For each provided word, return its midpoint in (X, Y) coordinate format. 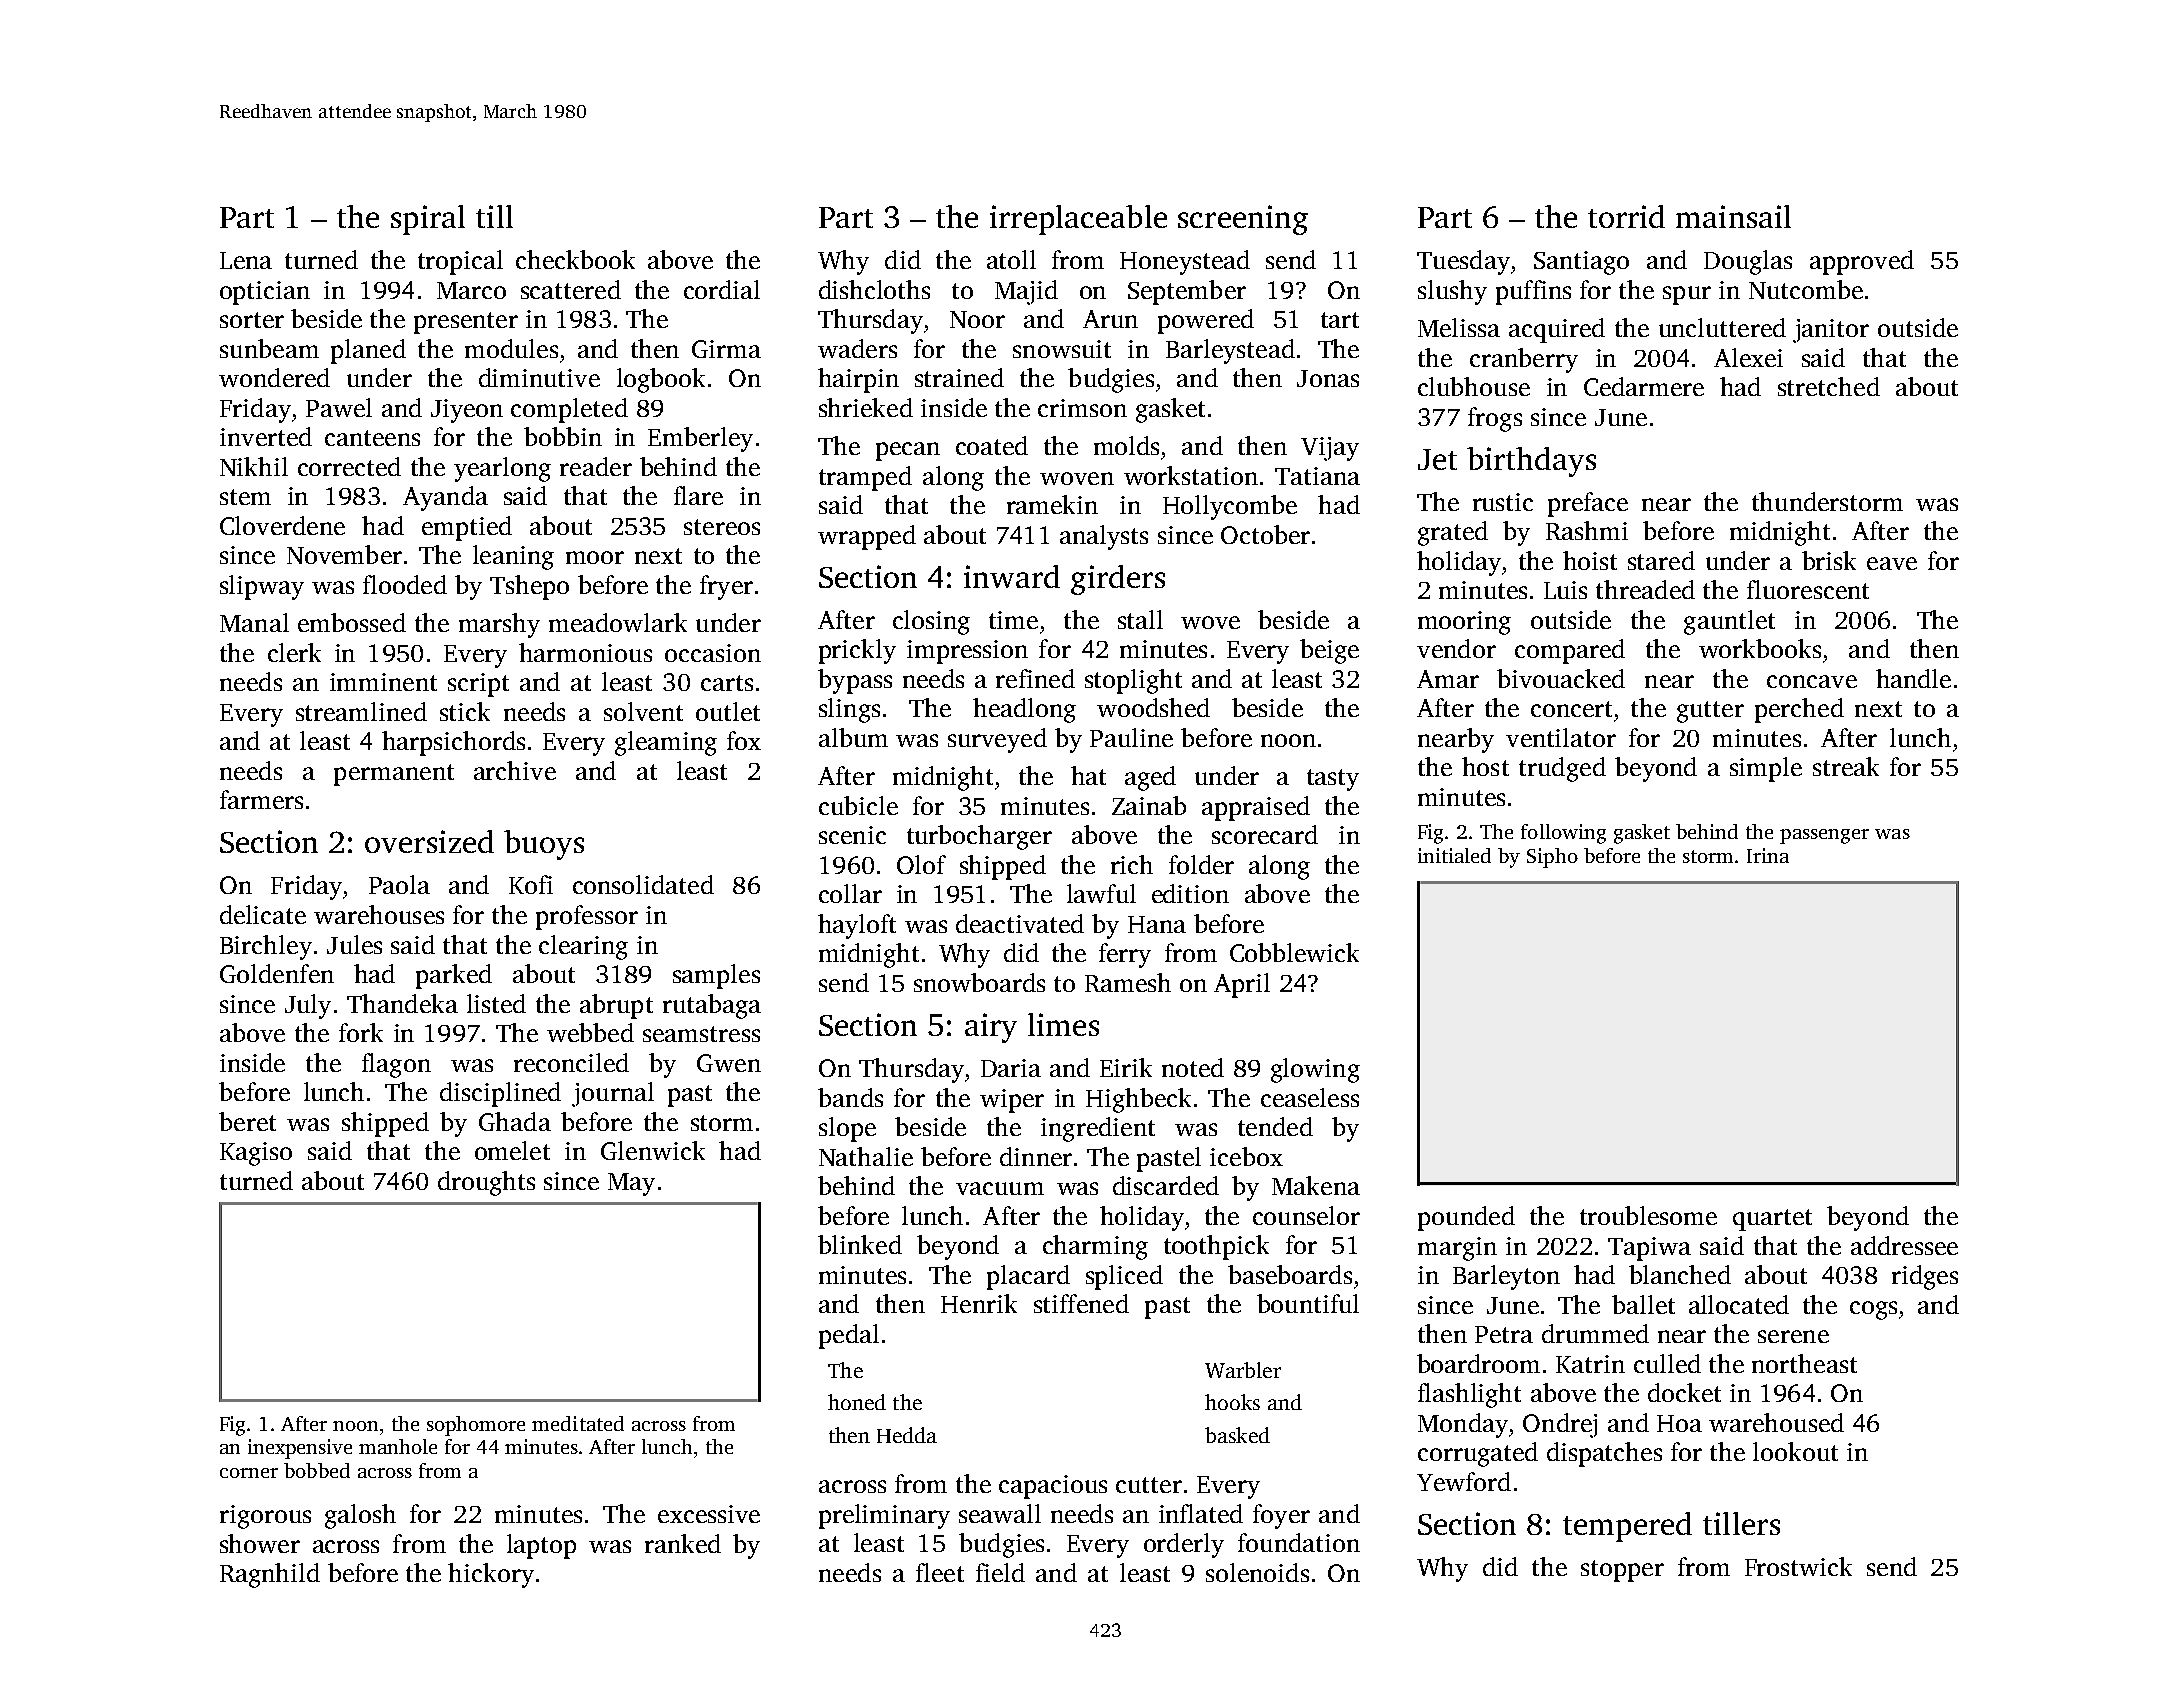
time (1013, 620)
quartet (1772, 1220)
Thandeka (402, 1003)
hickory (491, 1575)
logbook (661, 380)
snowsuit (1062, 349)
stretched (1829, 386)
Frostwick (1798, 1566)
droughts (486, 1183)
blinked (860, 1244)
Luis (1565, 590)
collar (850, 893)
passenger (1824, 836)
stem (245, 497)
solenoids (1257, 1572)
